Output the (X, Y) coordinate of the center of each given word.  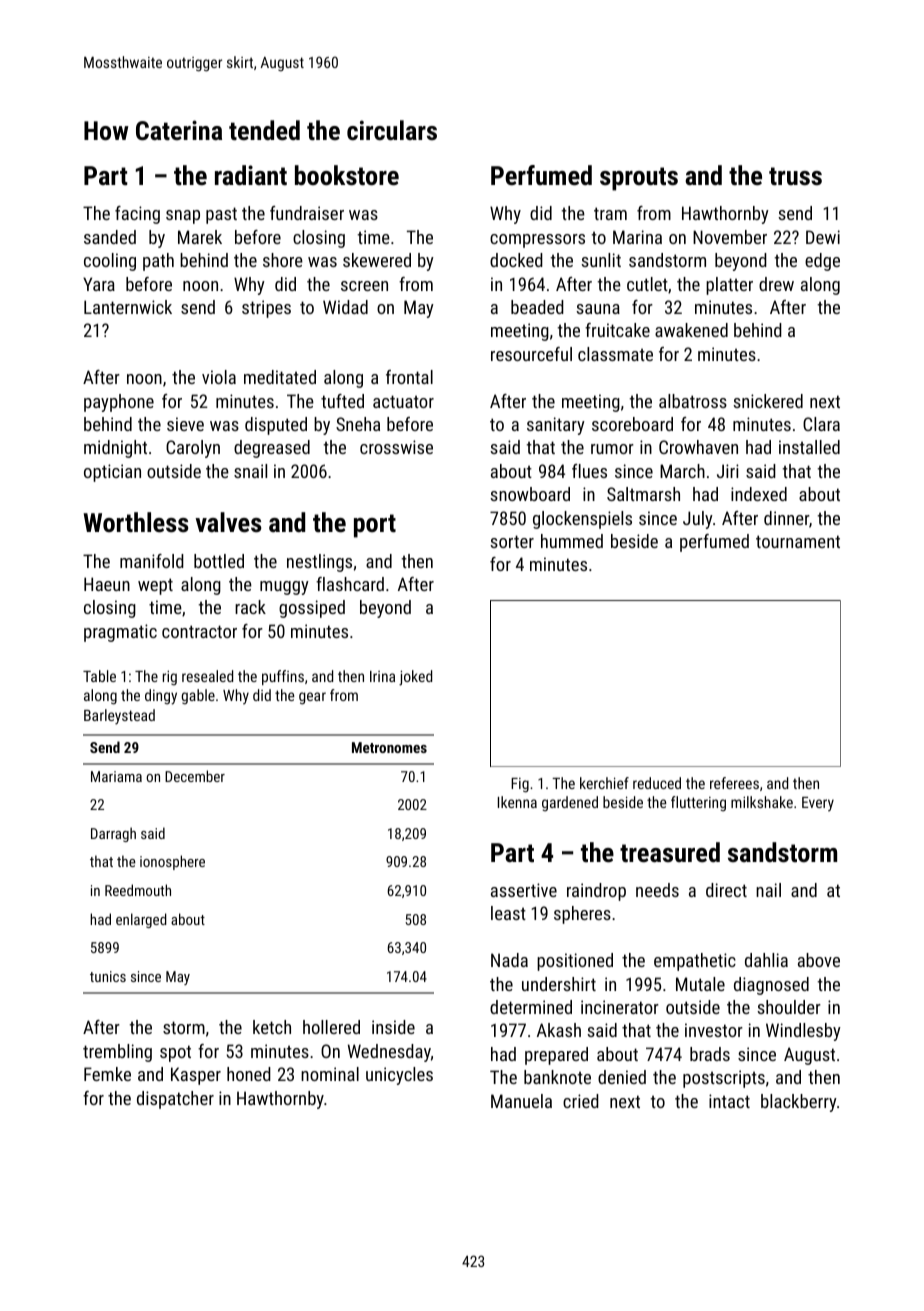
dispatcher (175, 1100)
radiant (251, 175)
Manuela (521, 1101)
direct (726, 890)
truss (795, 176)
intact (729, 1101)
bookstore (347, 175)
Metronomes (389, 747)
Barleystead (119, 717)
